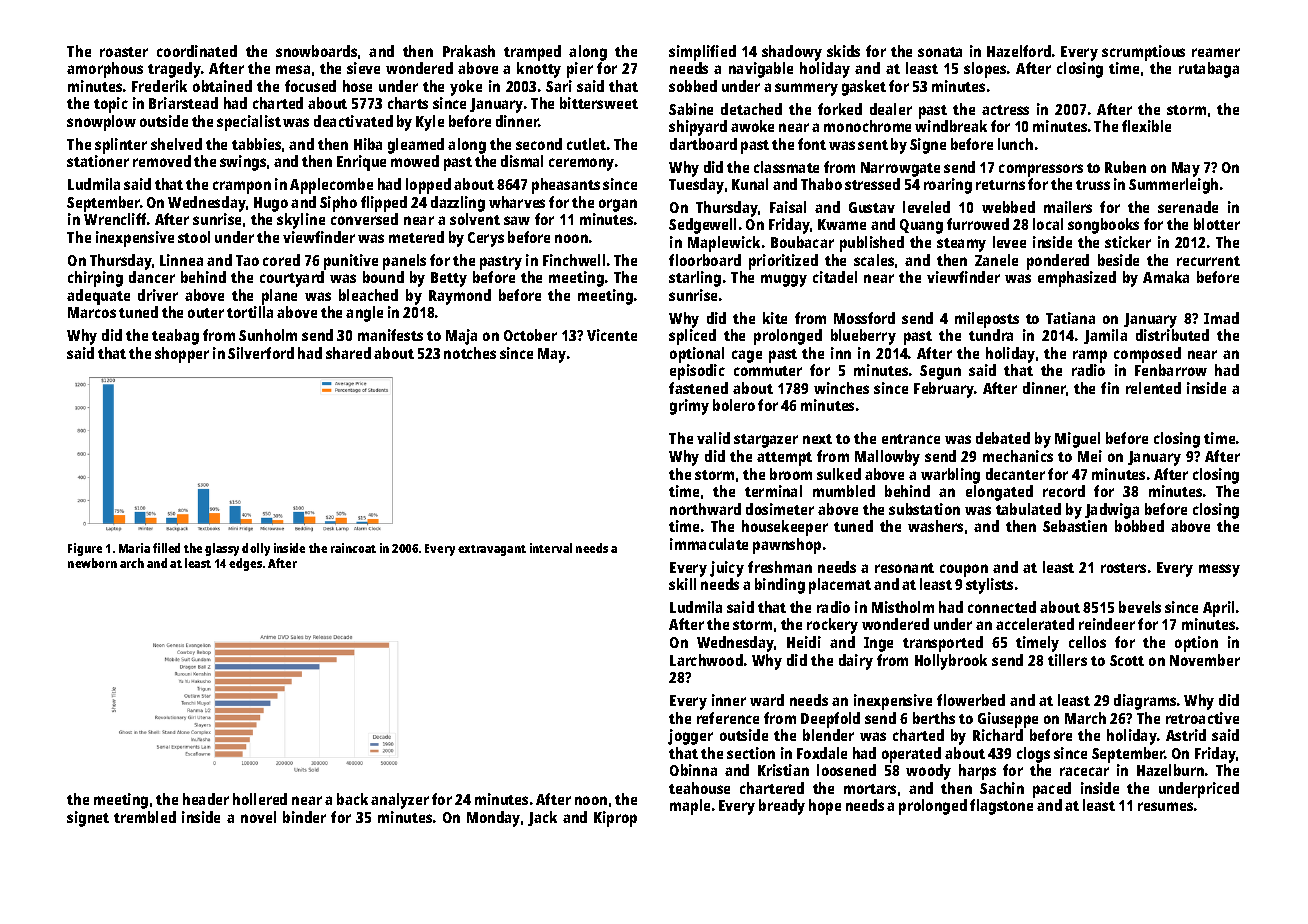 The height and width of the screenshot is (924, 1308). What do you see at coordinates (1019, 51) in the screenshot?
I see `Hazelford` at bounding box center [1019, 51].
